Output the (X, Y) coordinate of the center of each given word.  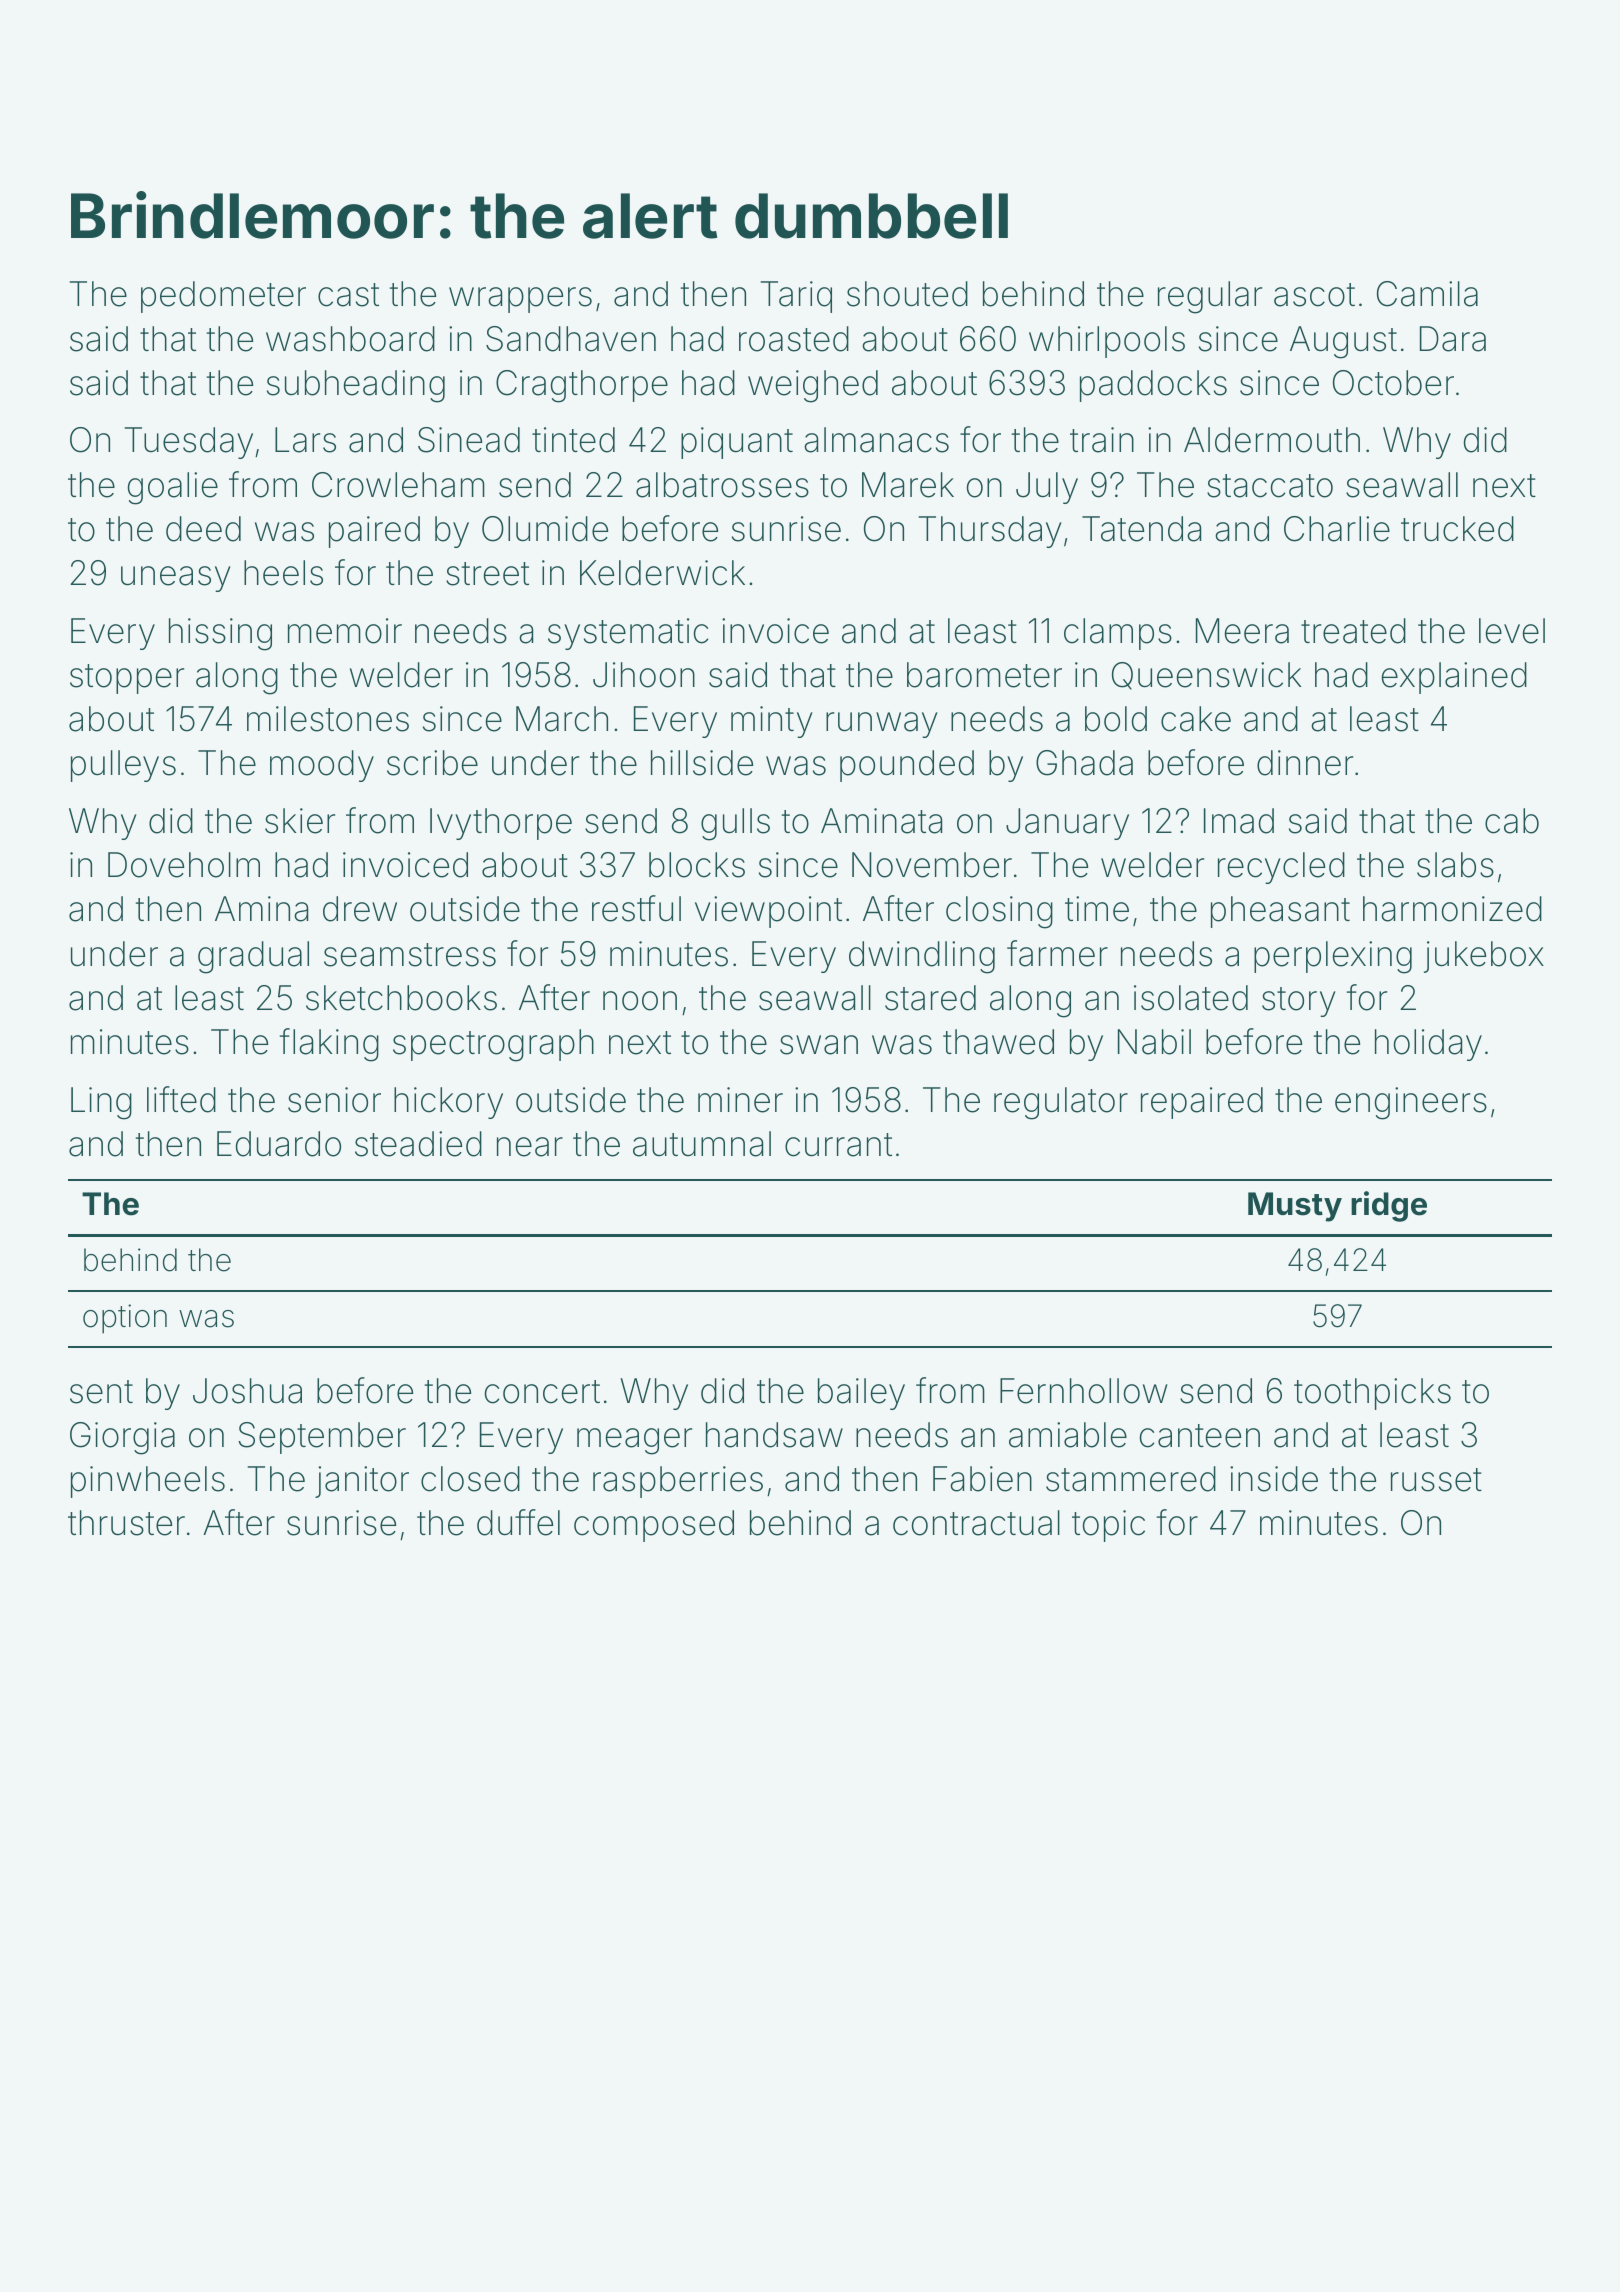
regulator (1061, 1103)
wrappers (520, 300)
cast (348, 295)
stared (930, 998)
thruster (126, 1523)
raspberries (678, 1482)
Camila (1427, 294)
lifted (181, 1099)
